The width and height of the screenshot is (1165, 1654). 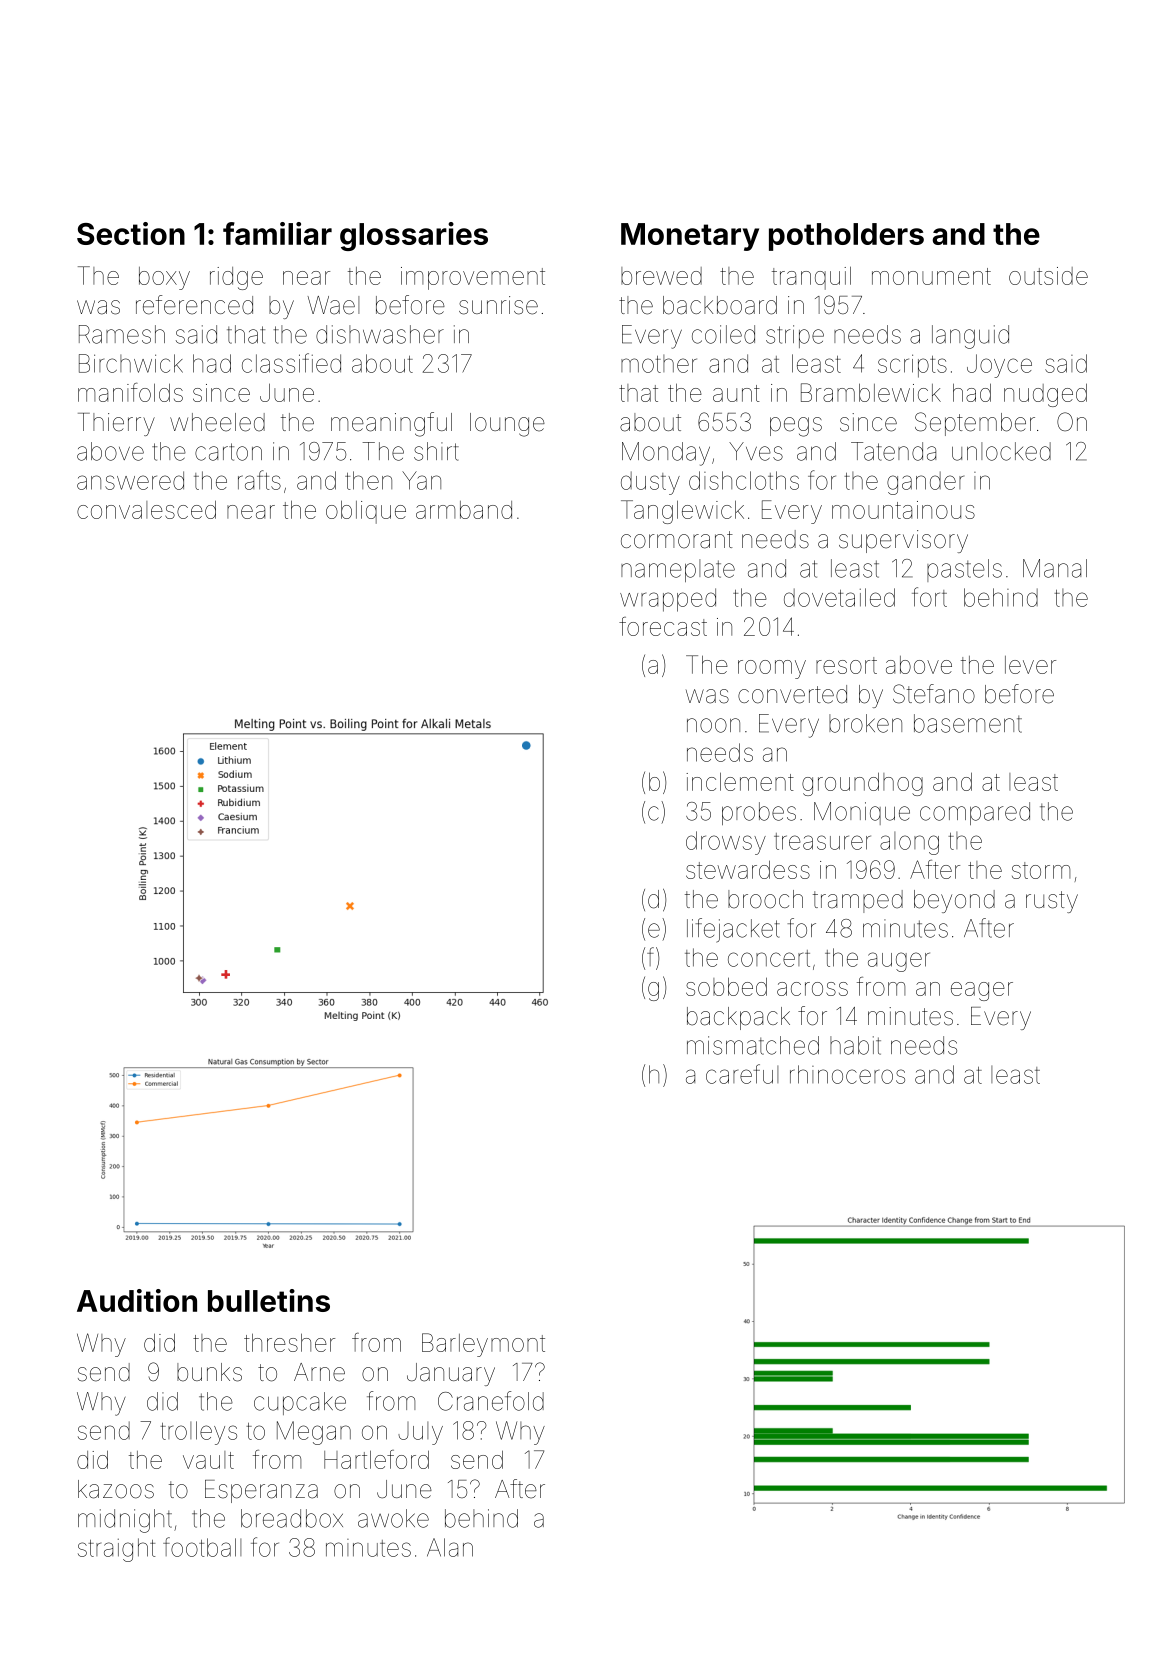 What do you see at coordinates (269, 1300) in the screenshot?
I see `bulletins` at bounding box center [269, 1300].
